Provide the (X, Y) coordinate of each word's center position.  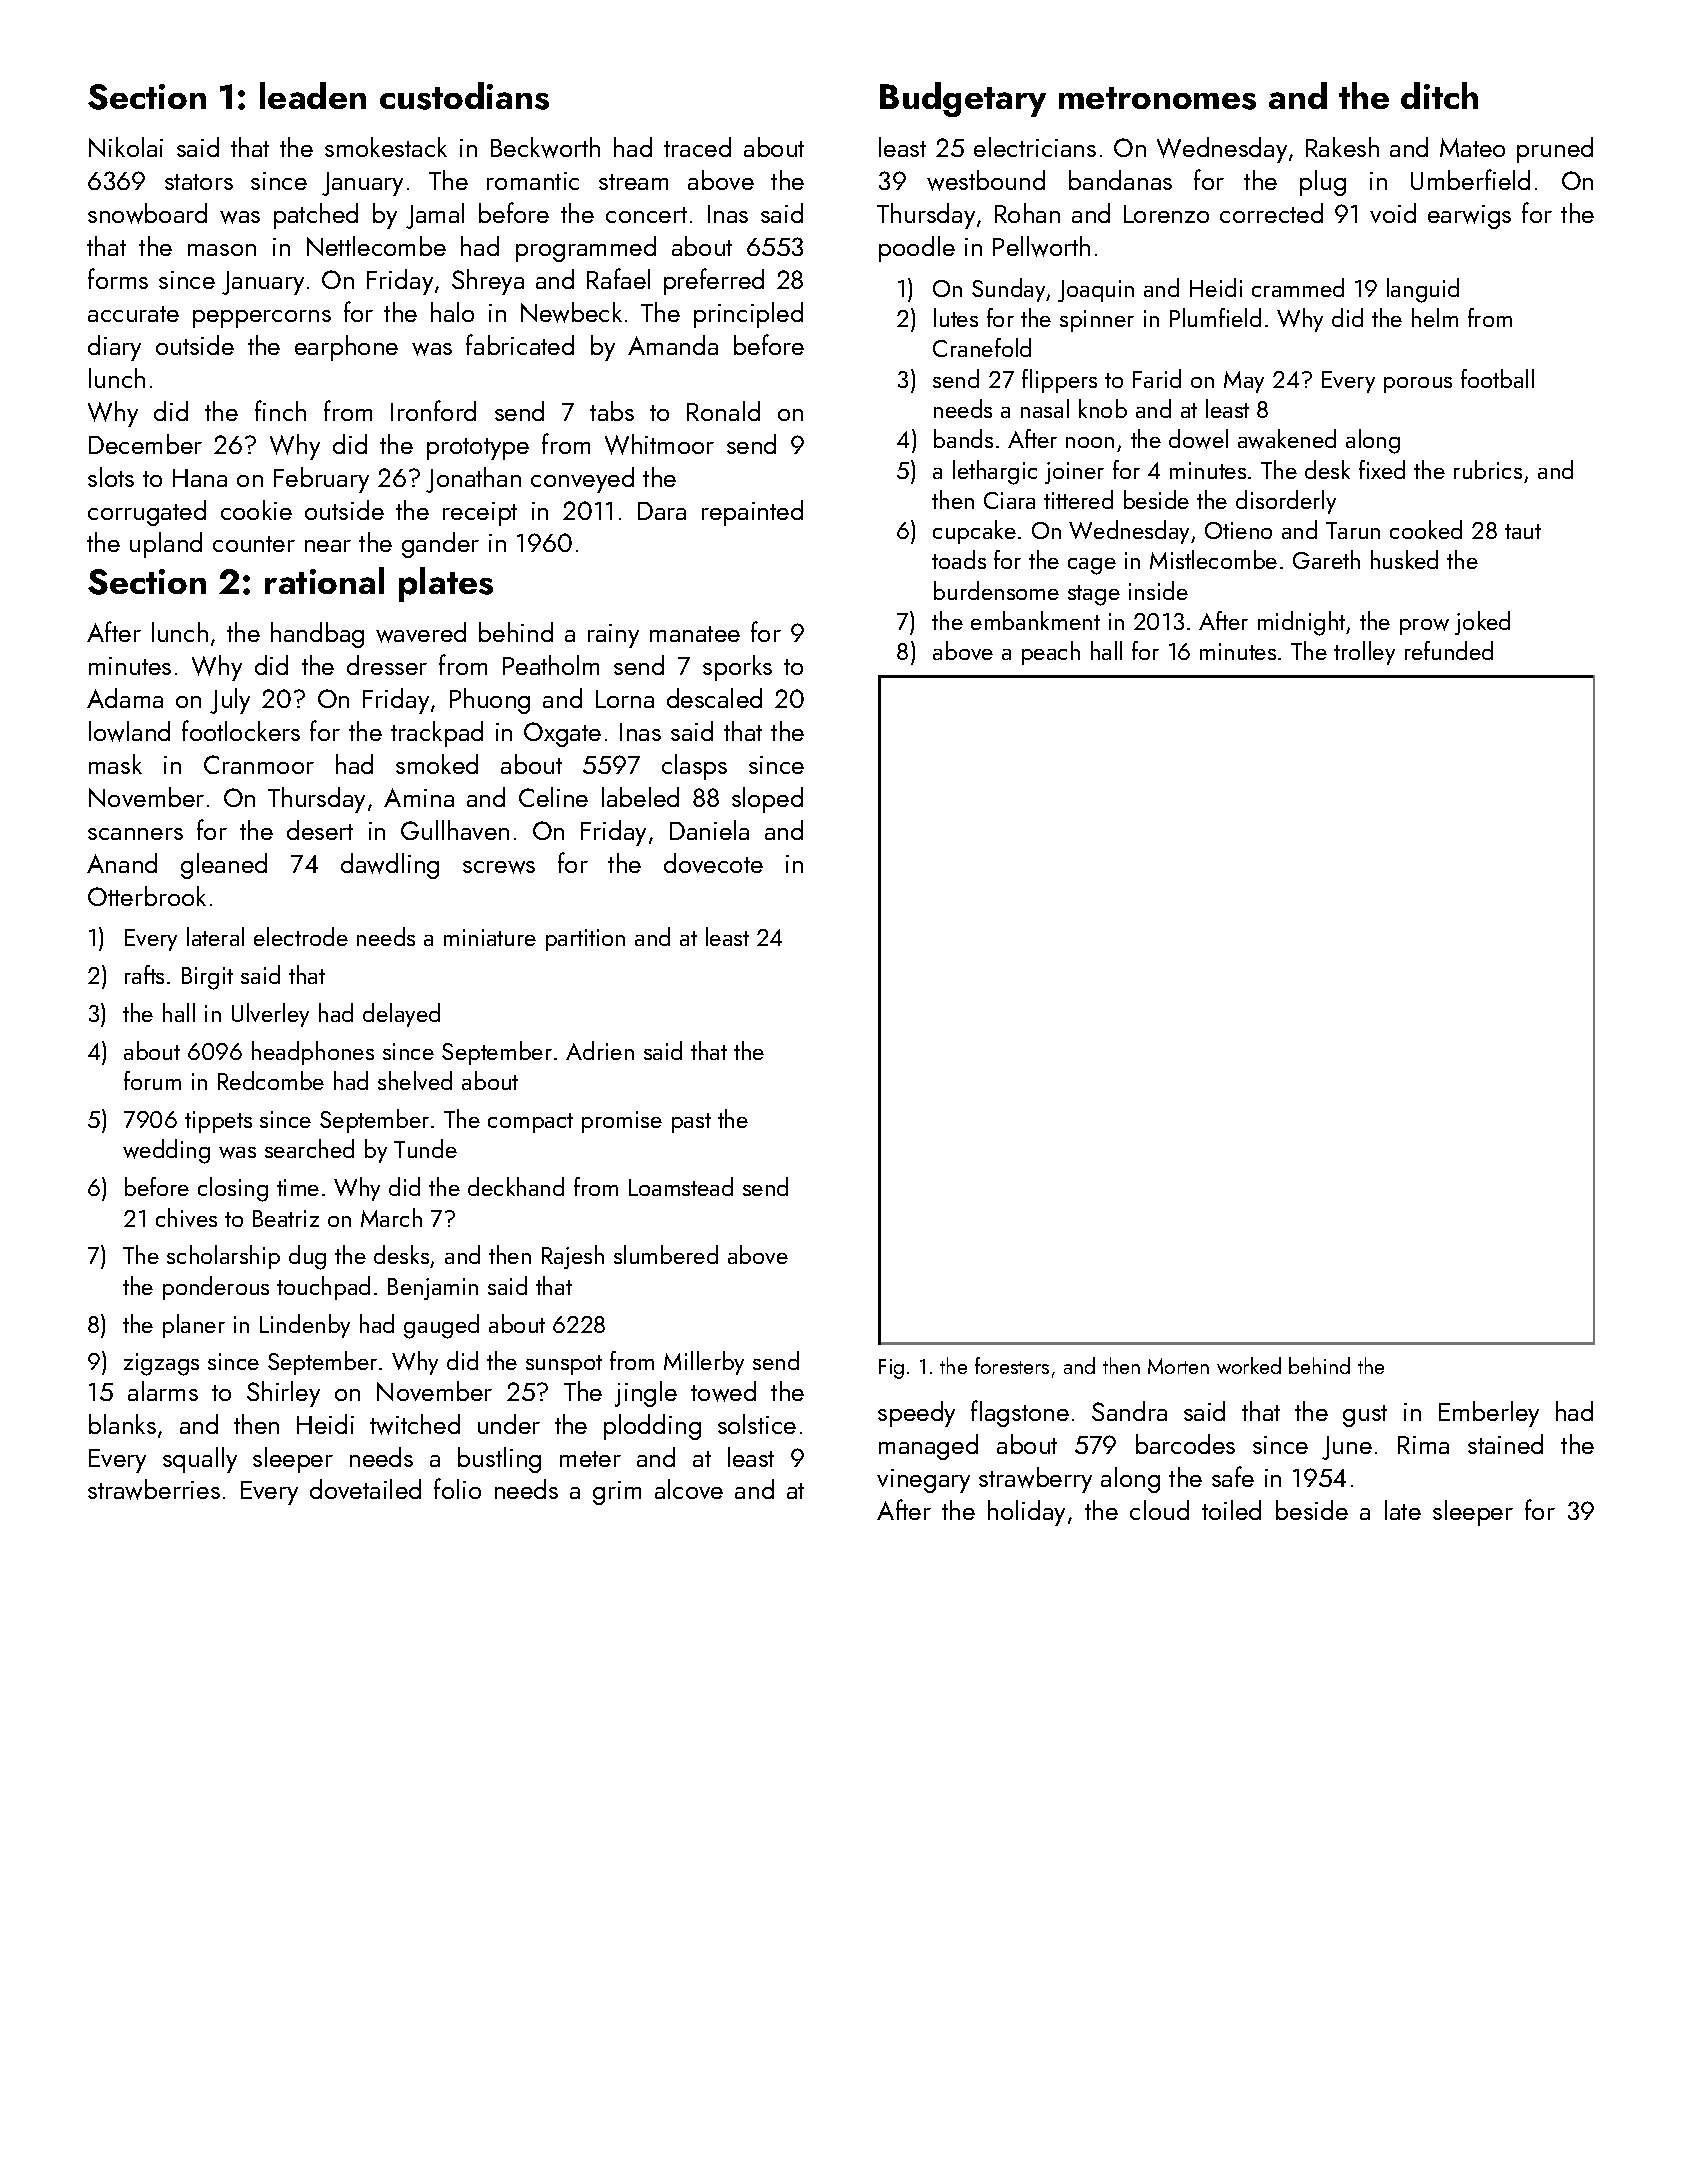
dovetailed (365, 1489)
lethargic (995, 472)
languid (1423, 290)
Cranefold (982, 347)
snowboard (147, 213)
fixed (1382, 469)
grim (617, 1493)
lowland (129, 731)
